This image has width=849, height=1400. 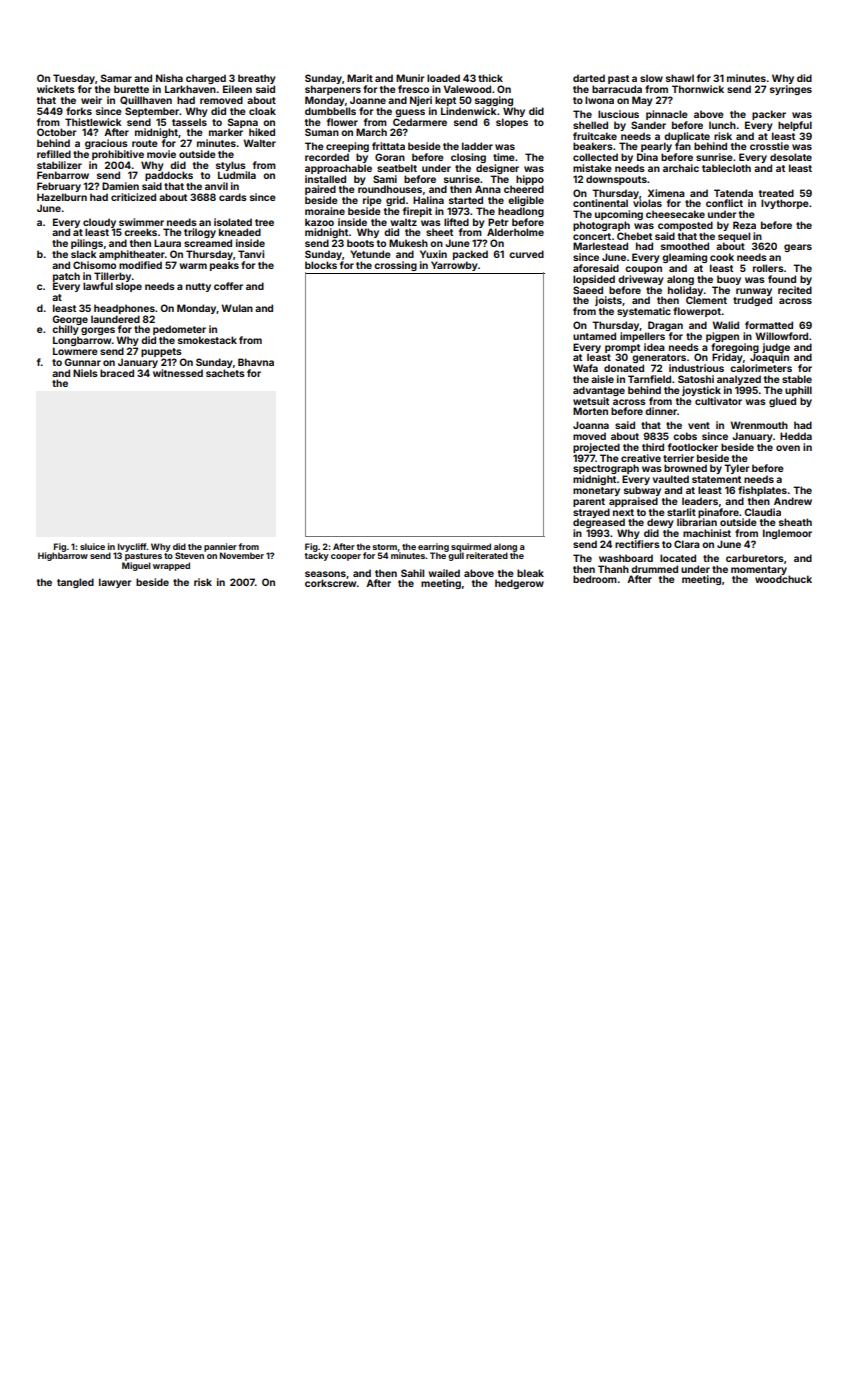 I want to click on loaded, so click(x=443, y=78).
